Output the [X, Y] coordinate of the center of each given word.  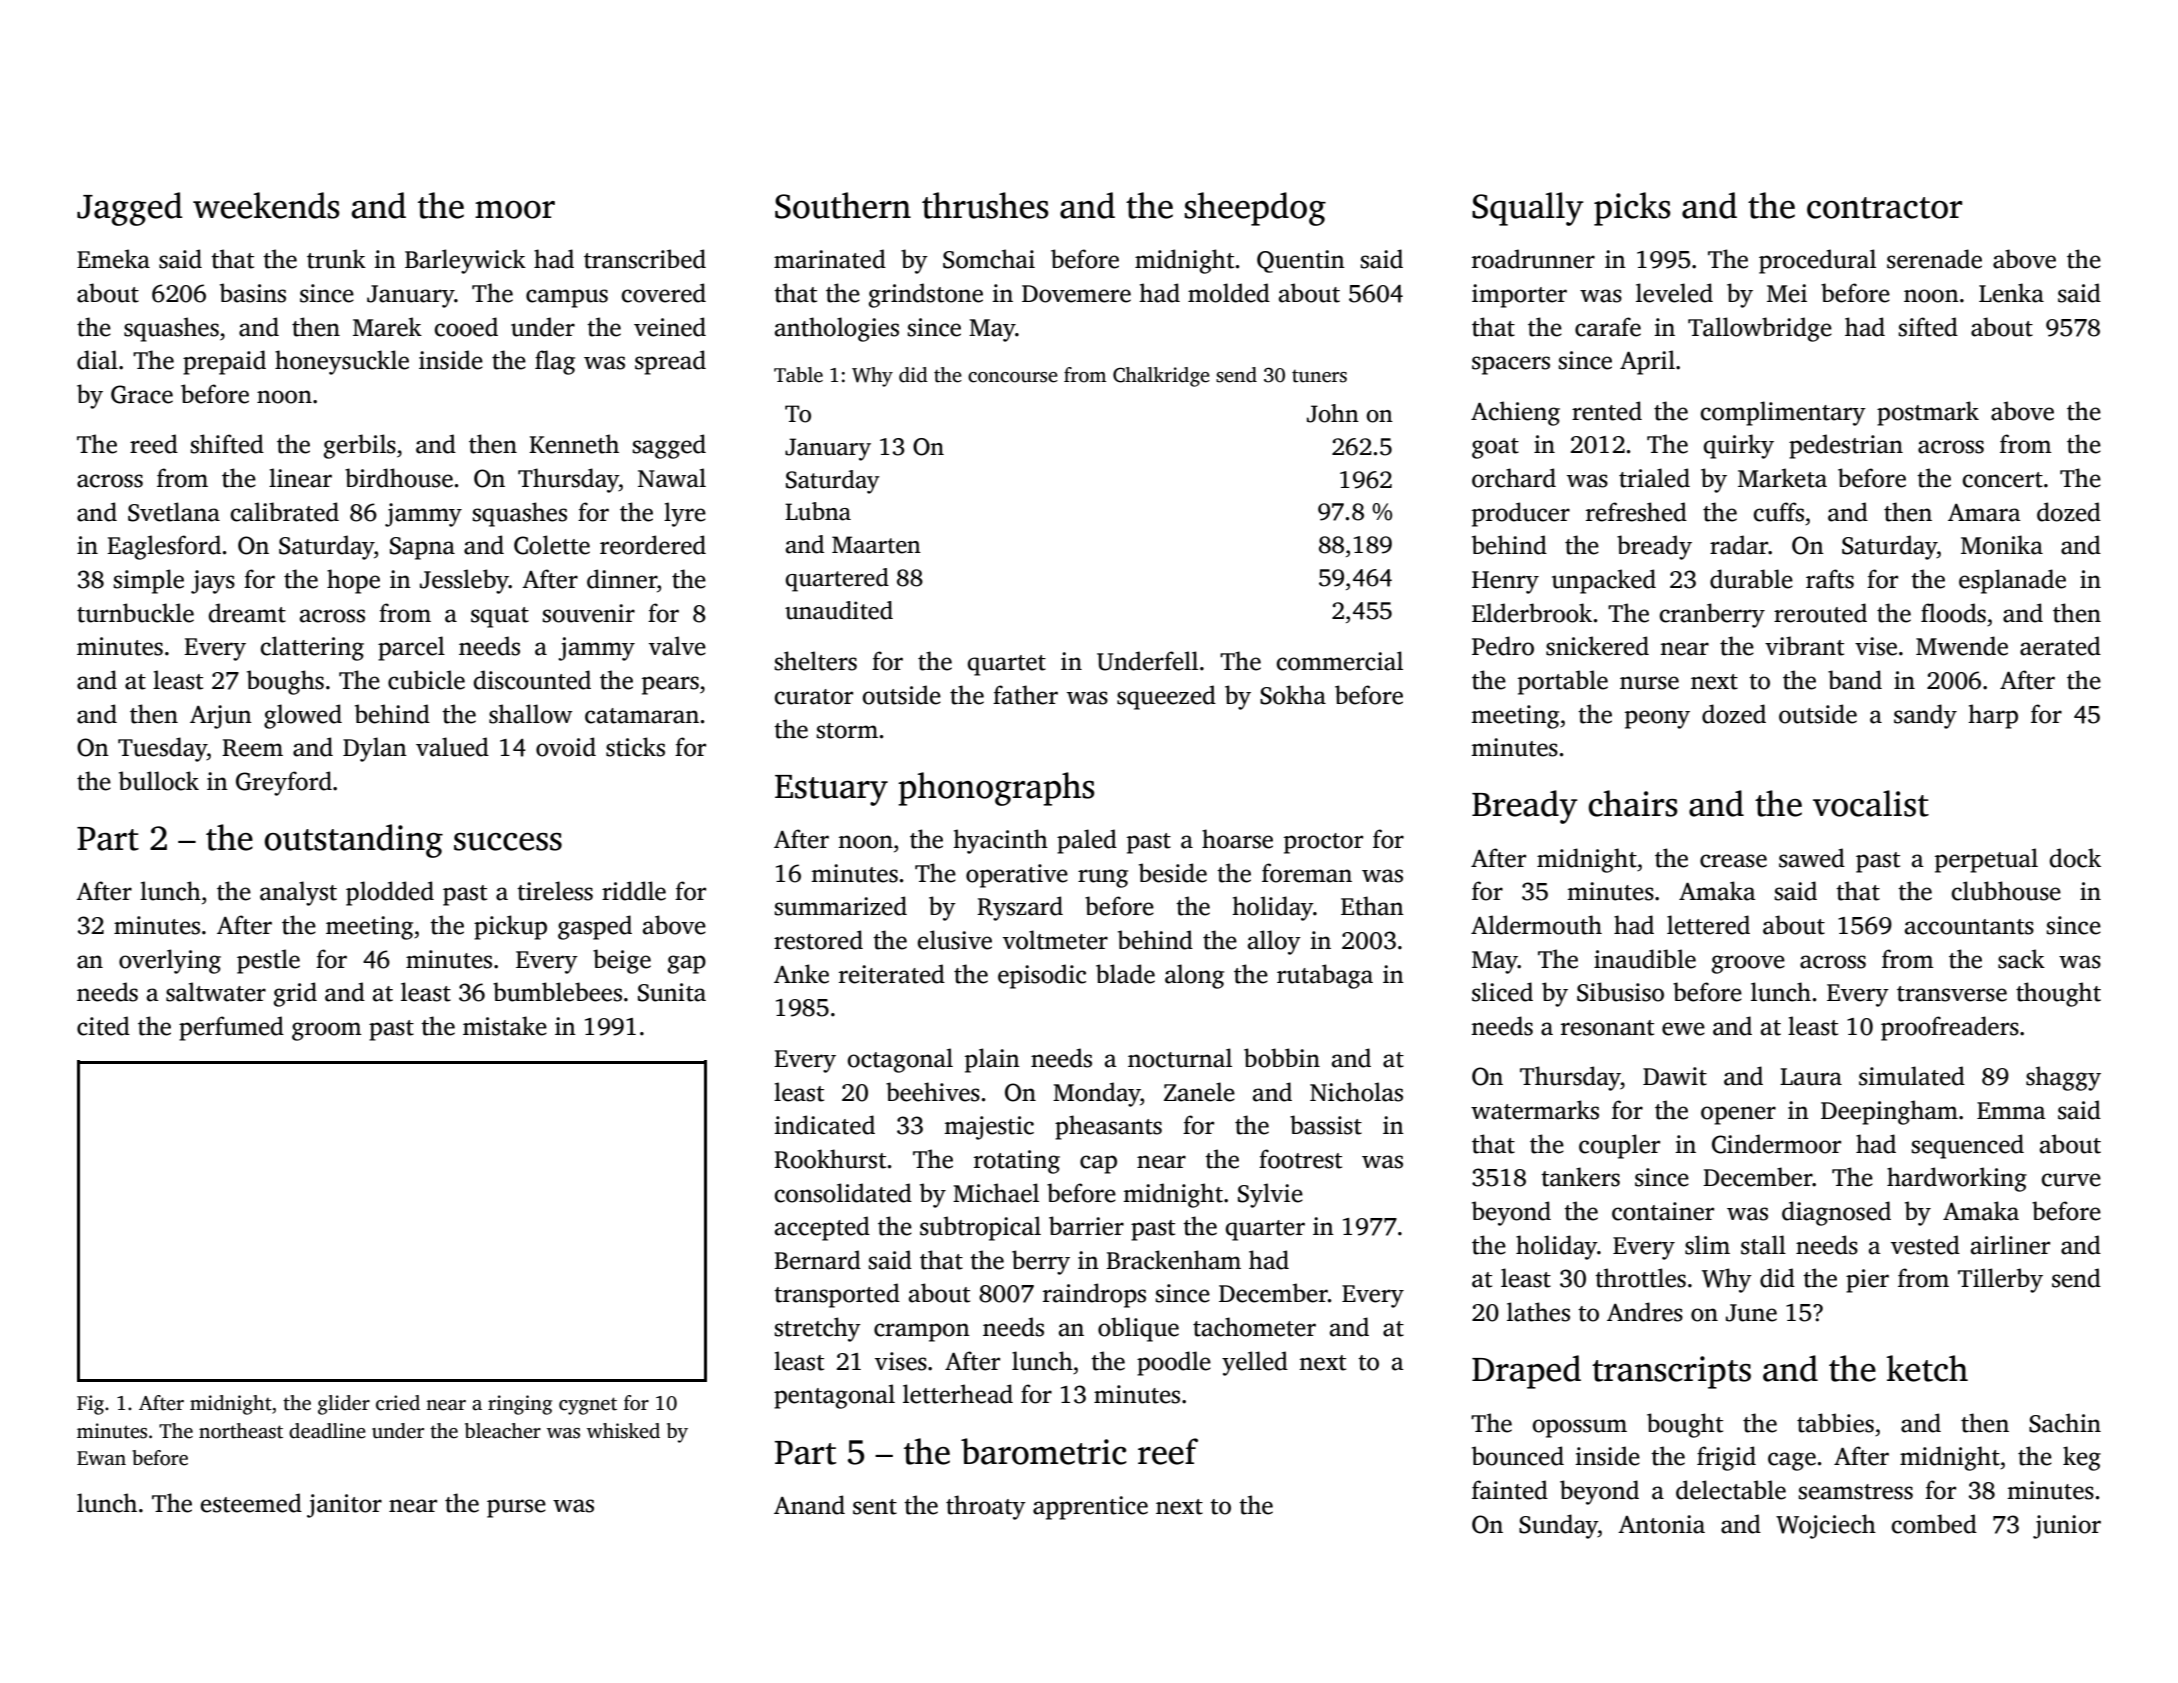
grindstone [926, 295]
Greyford [284, 783]
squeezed [1166, 697]
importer [1519, 296]
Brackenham [1173, 1260]
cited [103, 1026]
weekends [266, 205]
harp [1993, 716]
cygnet [588, 1406]
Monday [1096, 1094]
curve [2071, 1180]
